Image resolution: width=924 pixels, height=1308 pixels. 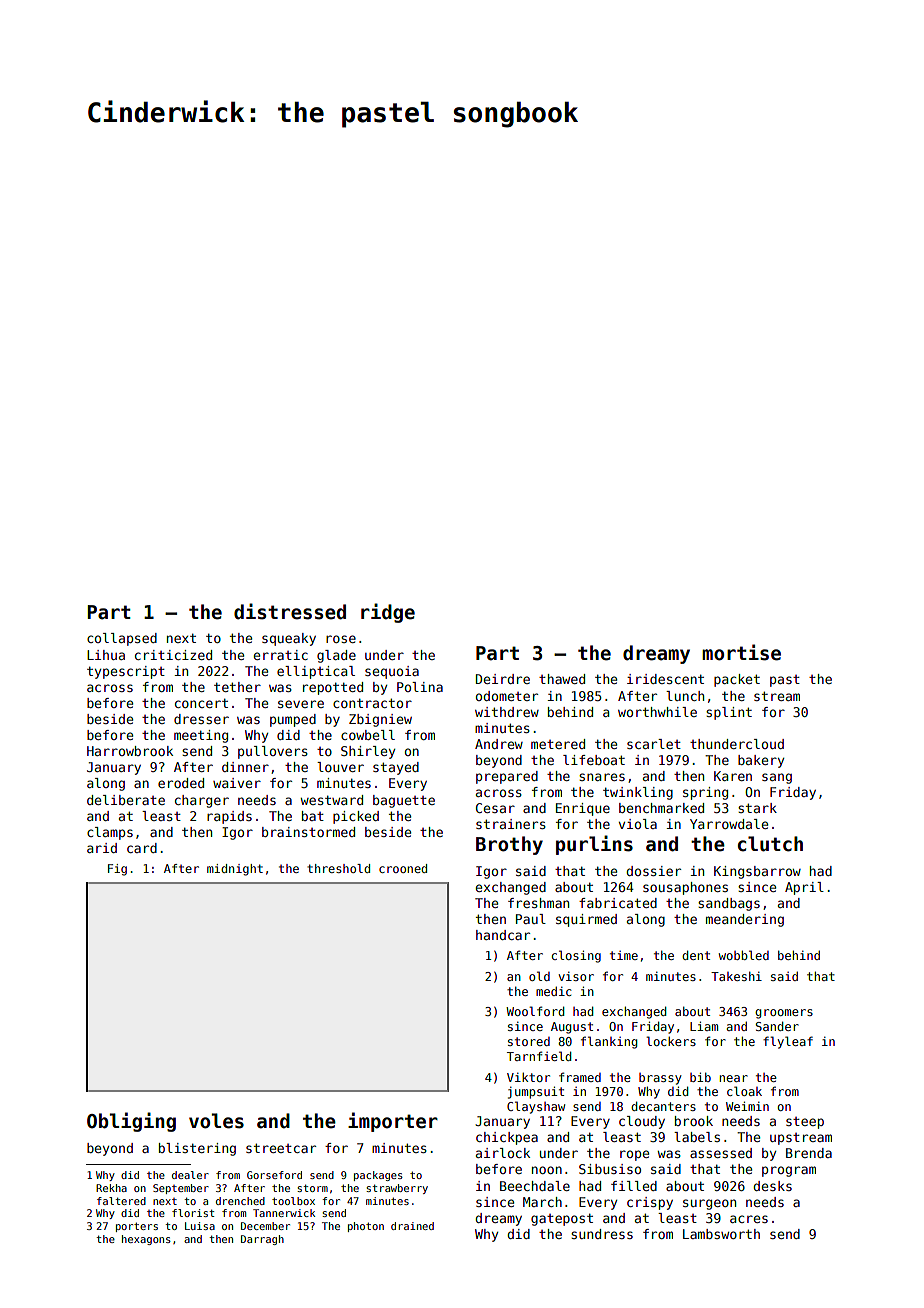 What do you see at coordinates (805, 1123) in the image?
I see `steep` at bounding box center [805, 1123].
